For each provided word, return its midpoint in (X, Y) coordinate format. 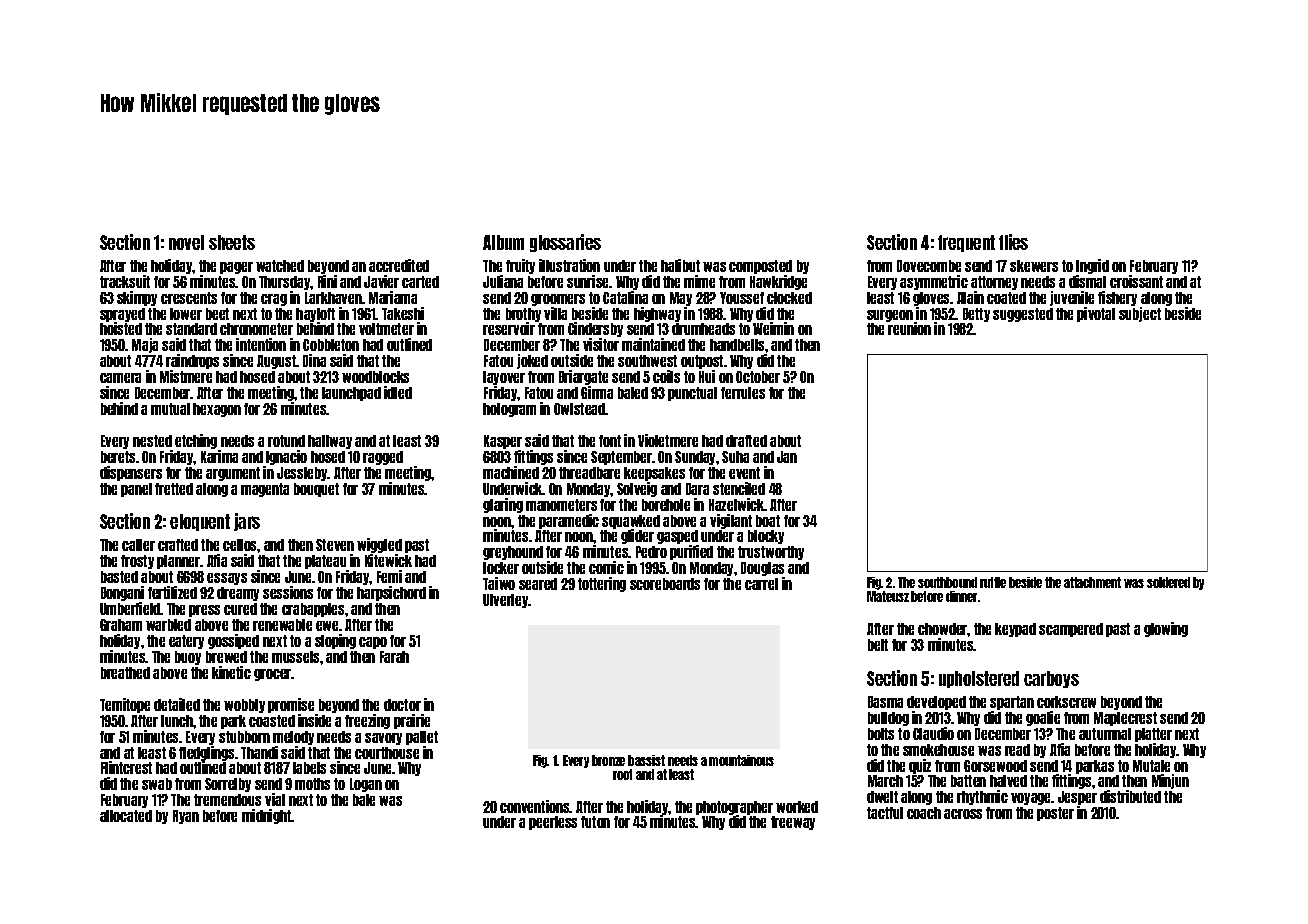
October (758, 377)
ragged (383, 458)
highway (657, 314)
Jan (787, 457)
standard (191, 329)
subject (1140, 314)
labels (309, 768)
